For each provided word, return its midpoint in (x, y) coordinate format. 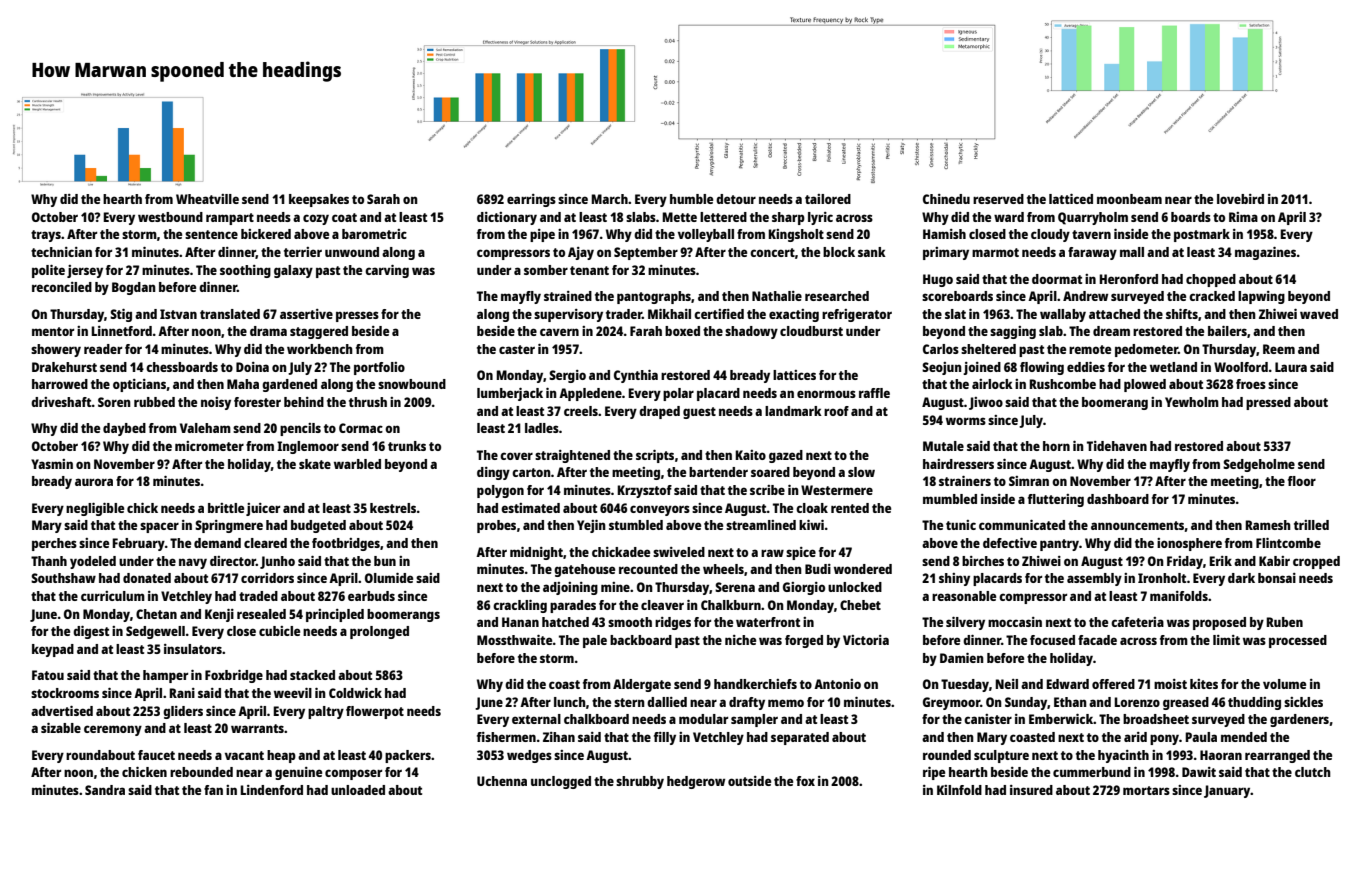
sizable (61, 728)
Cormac (361, 428)
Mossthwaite (514, 640)
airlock (992, 384)
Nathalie (777, 296)
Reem (1279, 349)
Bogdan (134, 288)
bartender (718, 472)
